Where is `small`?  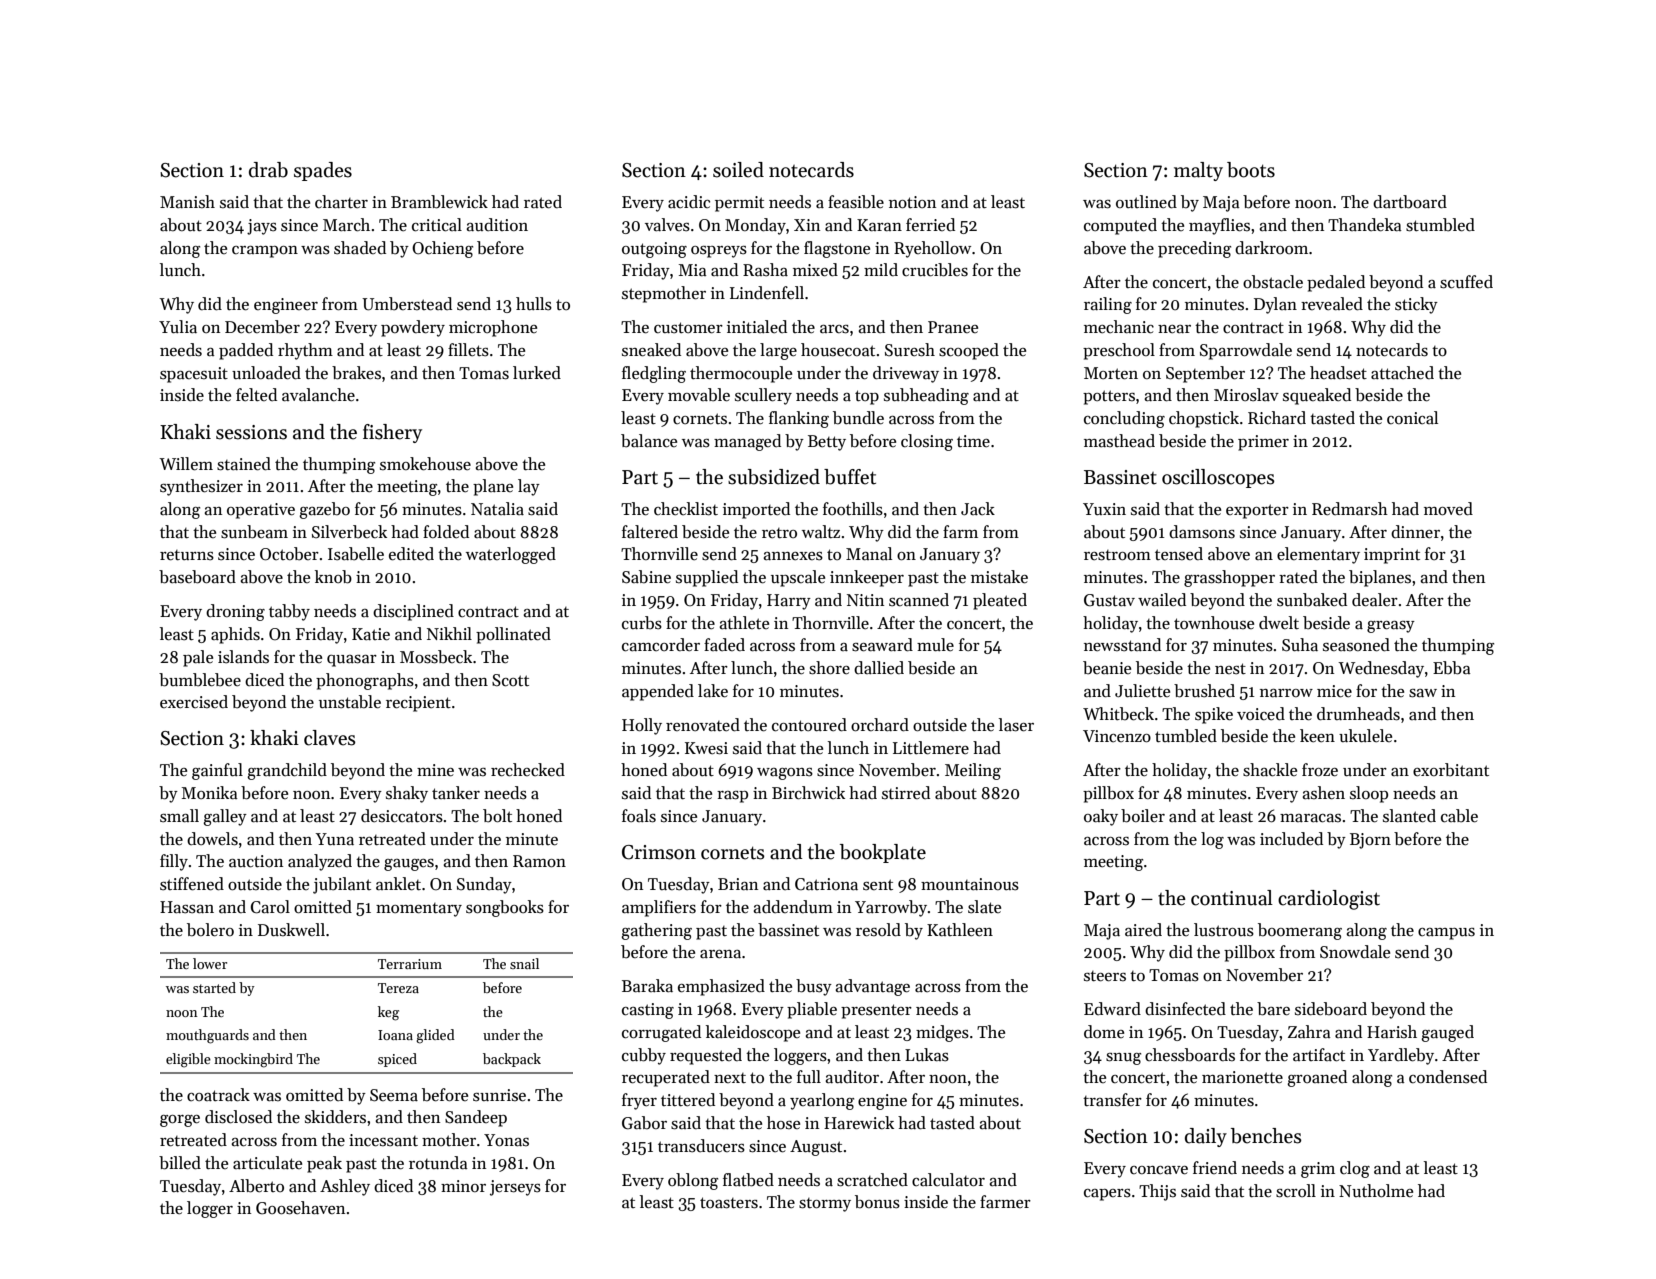
small is located at coordinates (179, 816).
